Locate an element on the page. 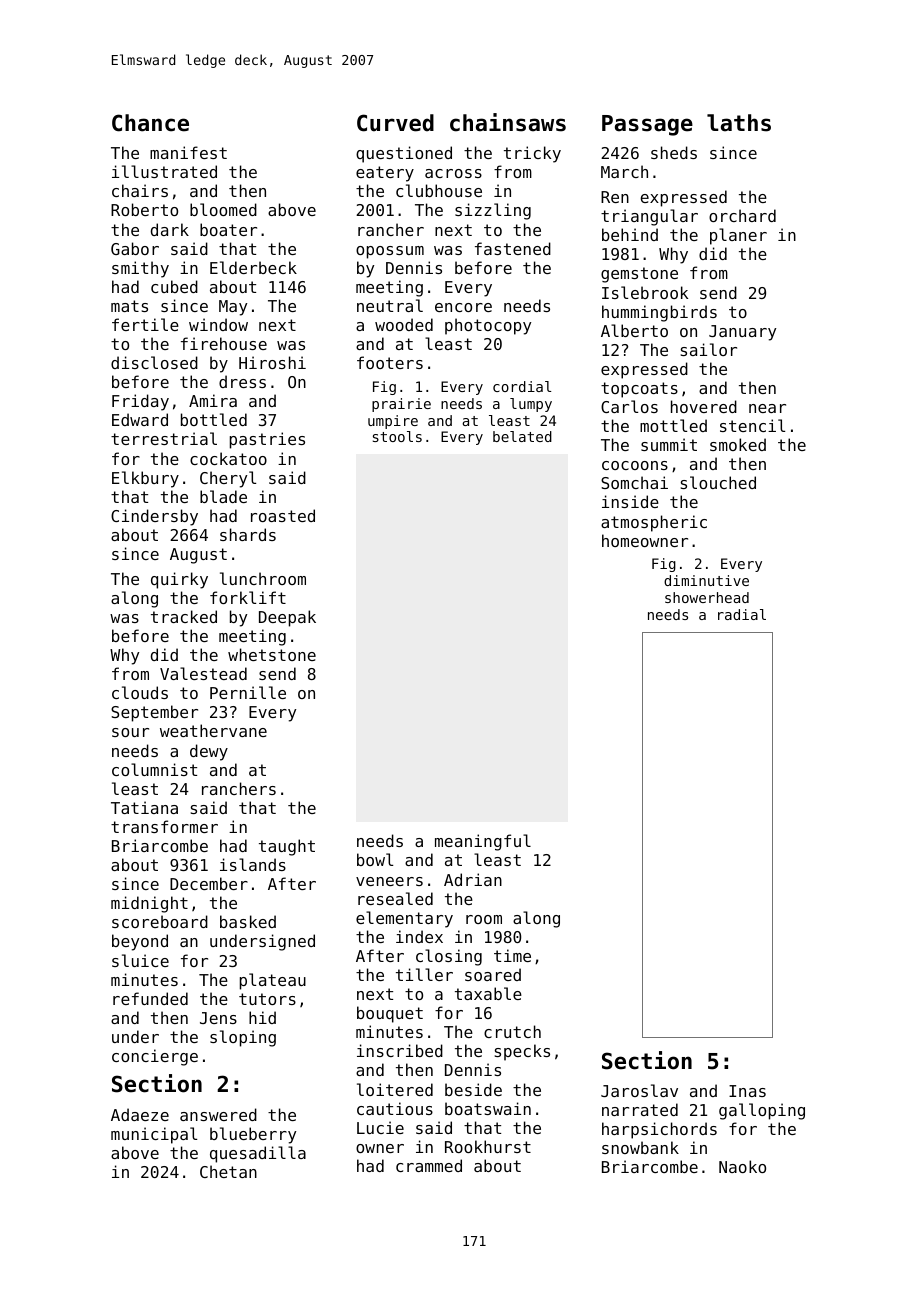  meaningful is located at coordinates (483, 842).
